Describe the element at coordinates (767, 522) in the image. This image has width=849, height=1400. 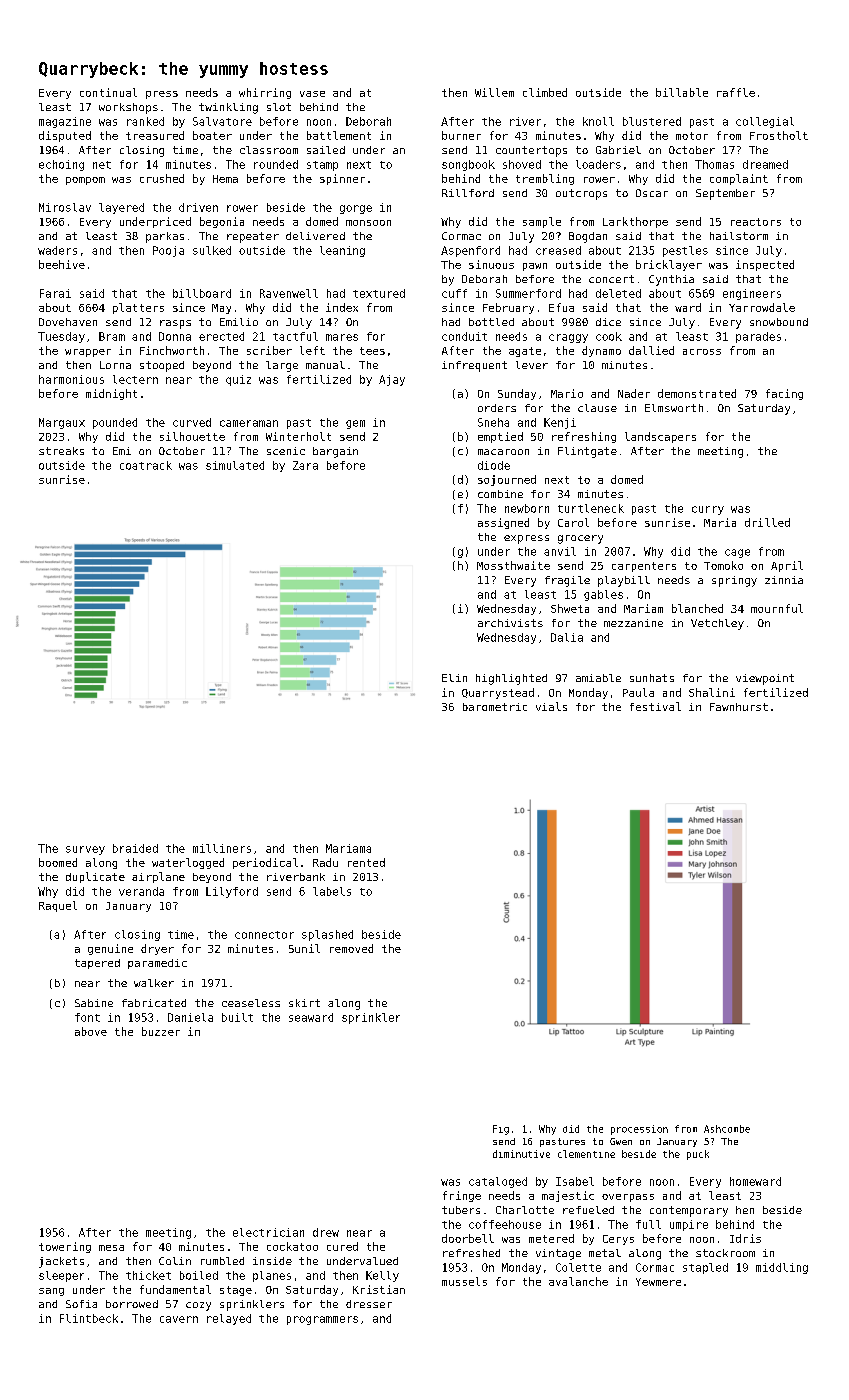
I see `drilled` at that location.
